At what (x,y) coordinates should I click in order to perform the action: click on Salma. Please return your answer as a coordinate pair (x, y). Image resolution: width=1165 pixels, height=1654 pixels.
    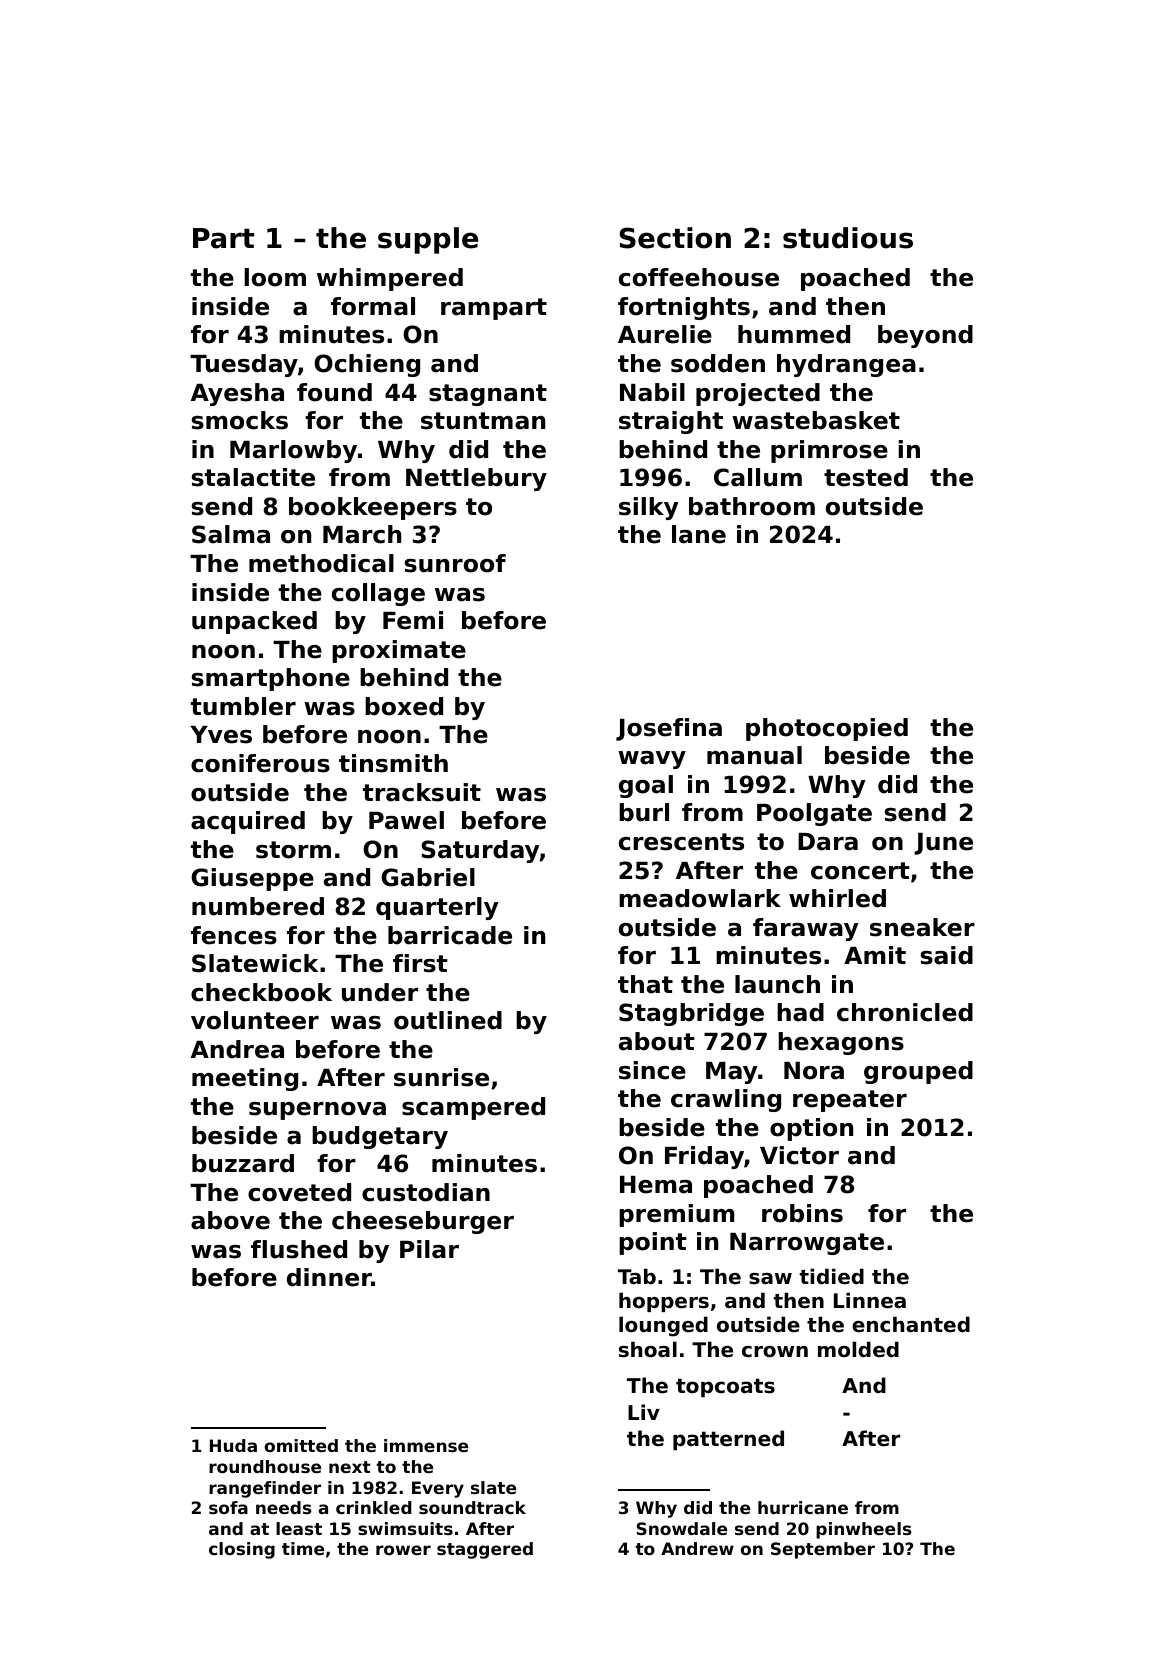
    Looking at the image, I should click on (231, 534).
